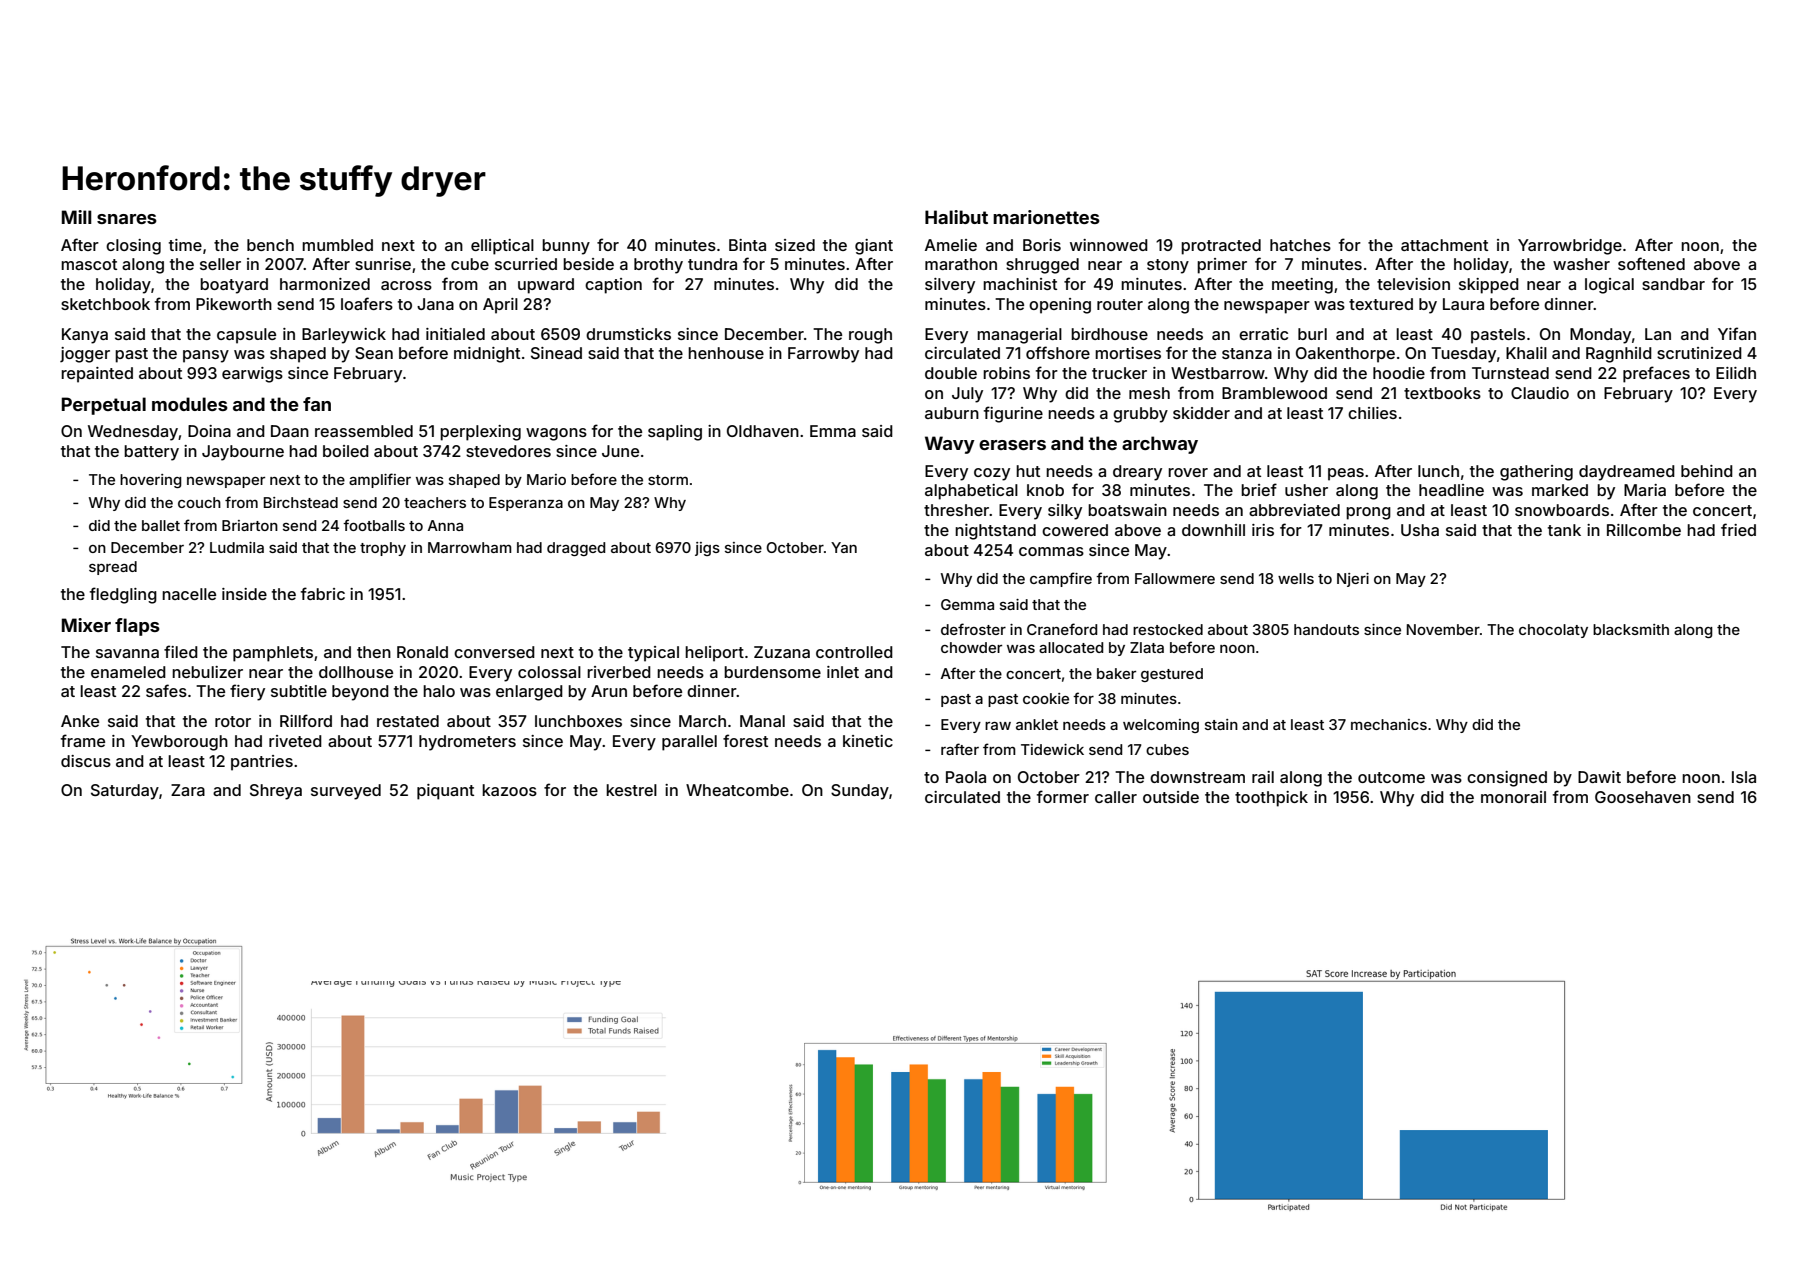  I want to click on nightstand, so click(995, 532).
